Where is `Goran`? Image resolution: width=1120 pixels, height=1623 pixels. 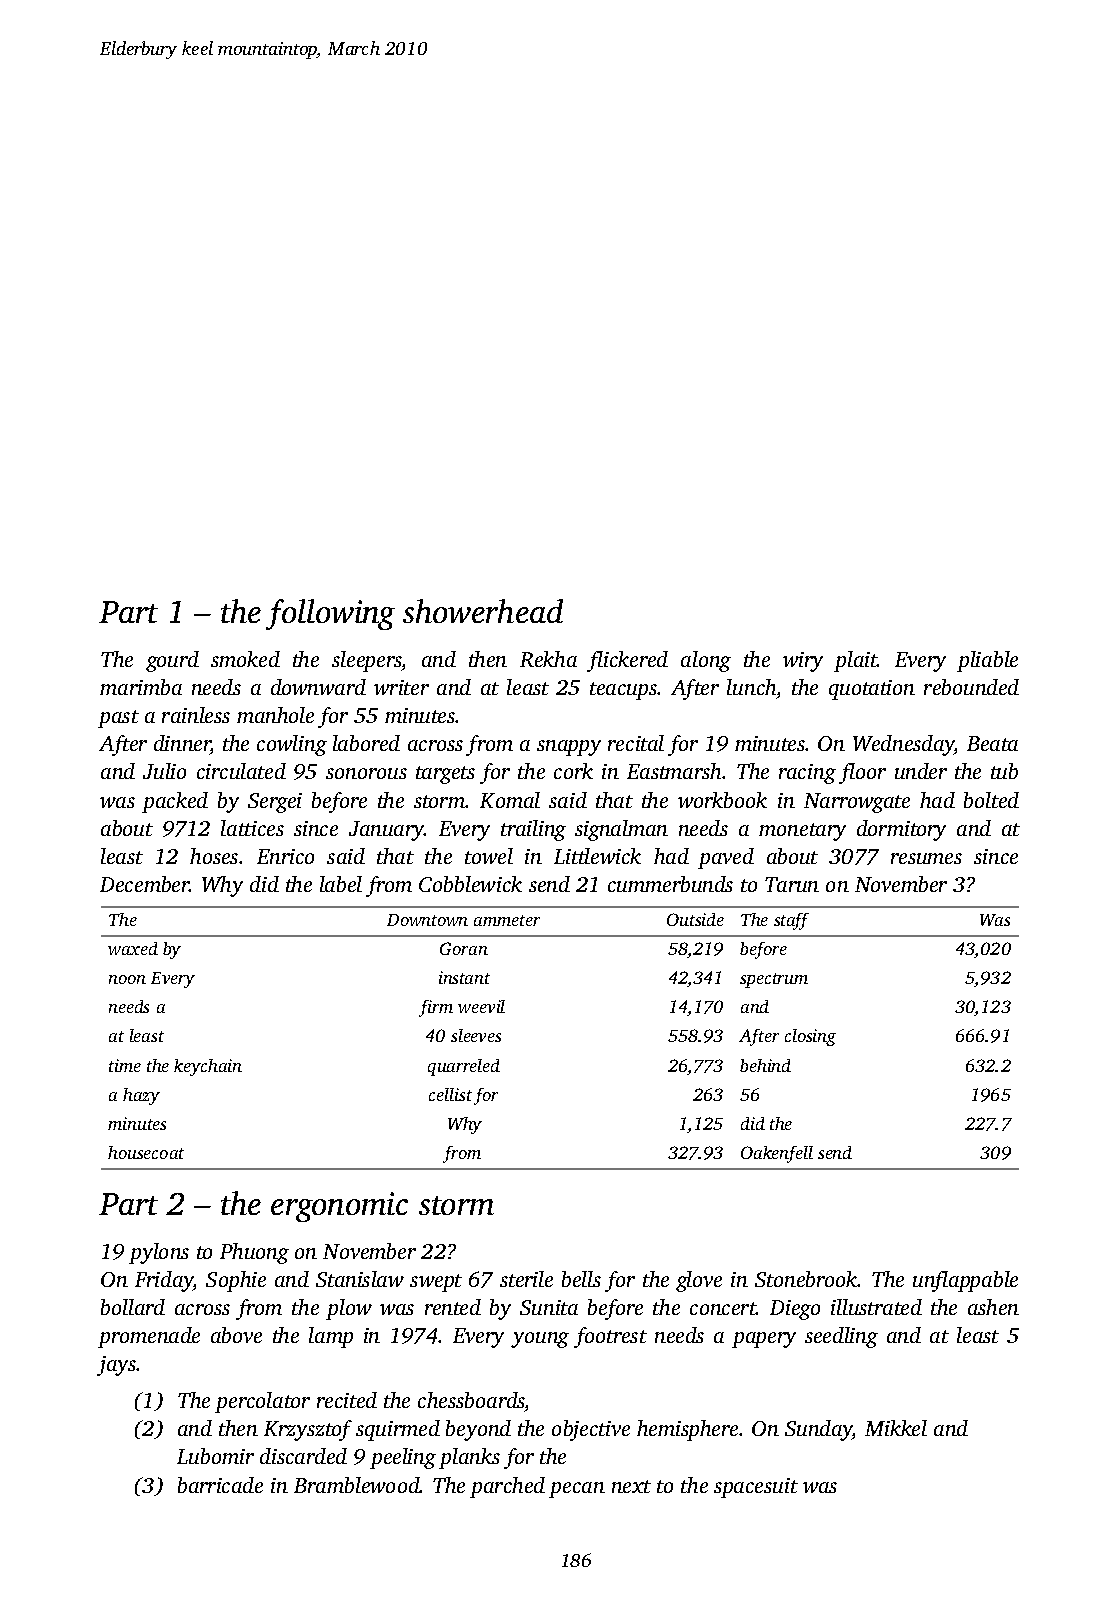 Goran is located at coordinates (464, 948).
